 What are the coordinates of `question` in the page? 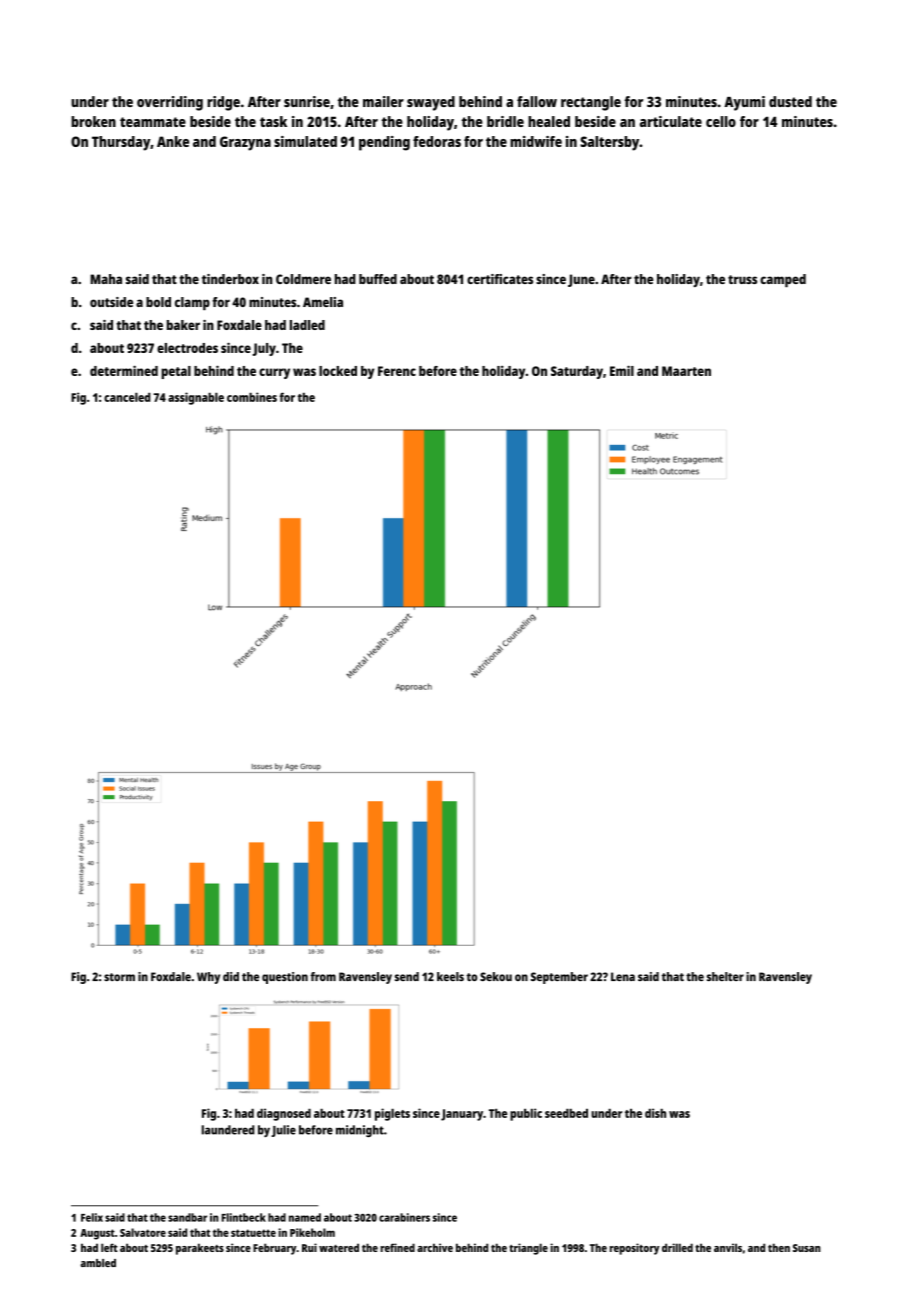 It's located at (285, 978).
